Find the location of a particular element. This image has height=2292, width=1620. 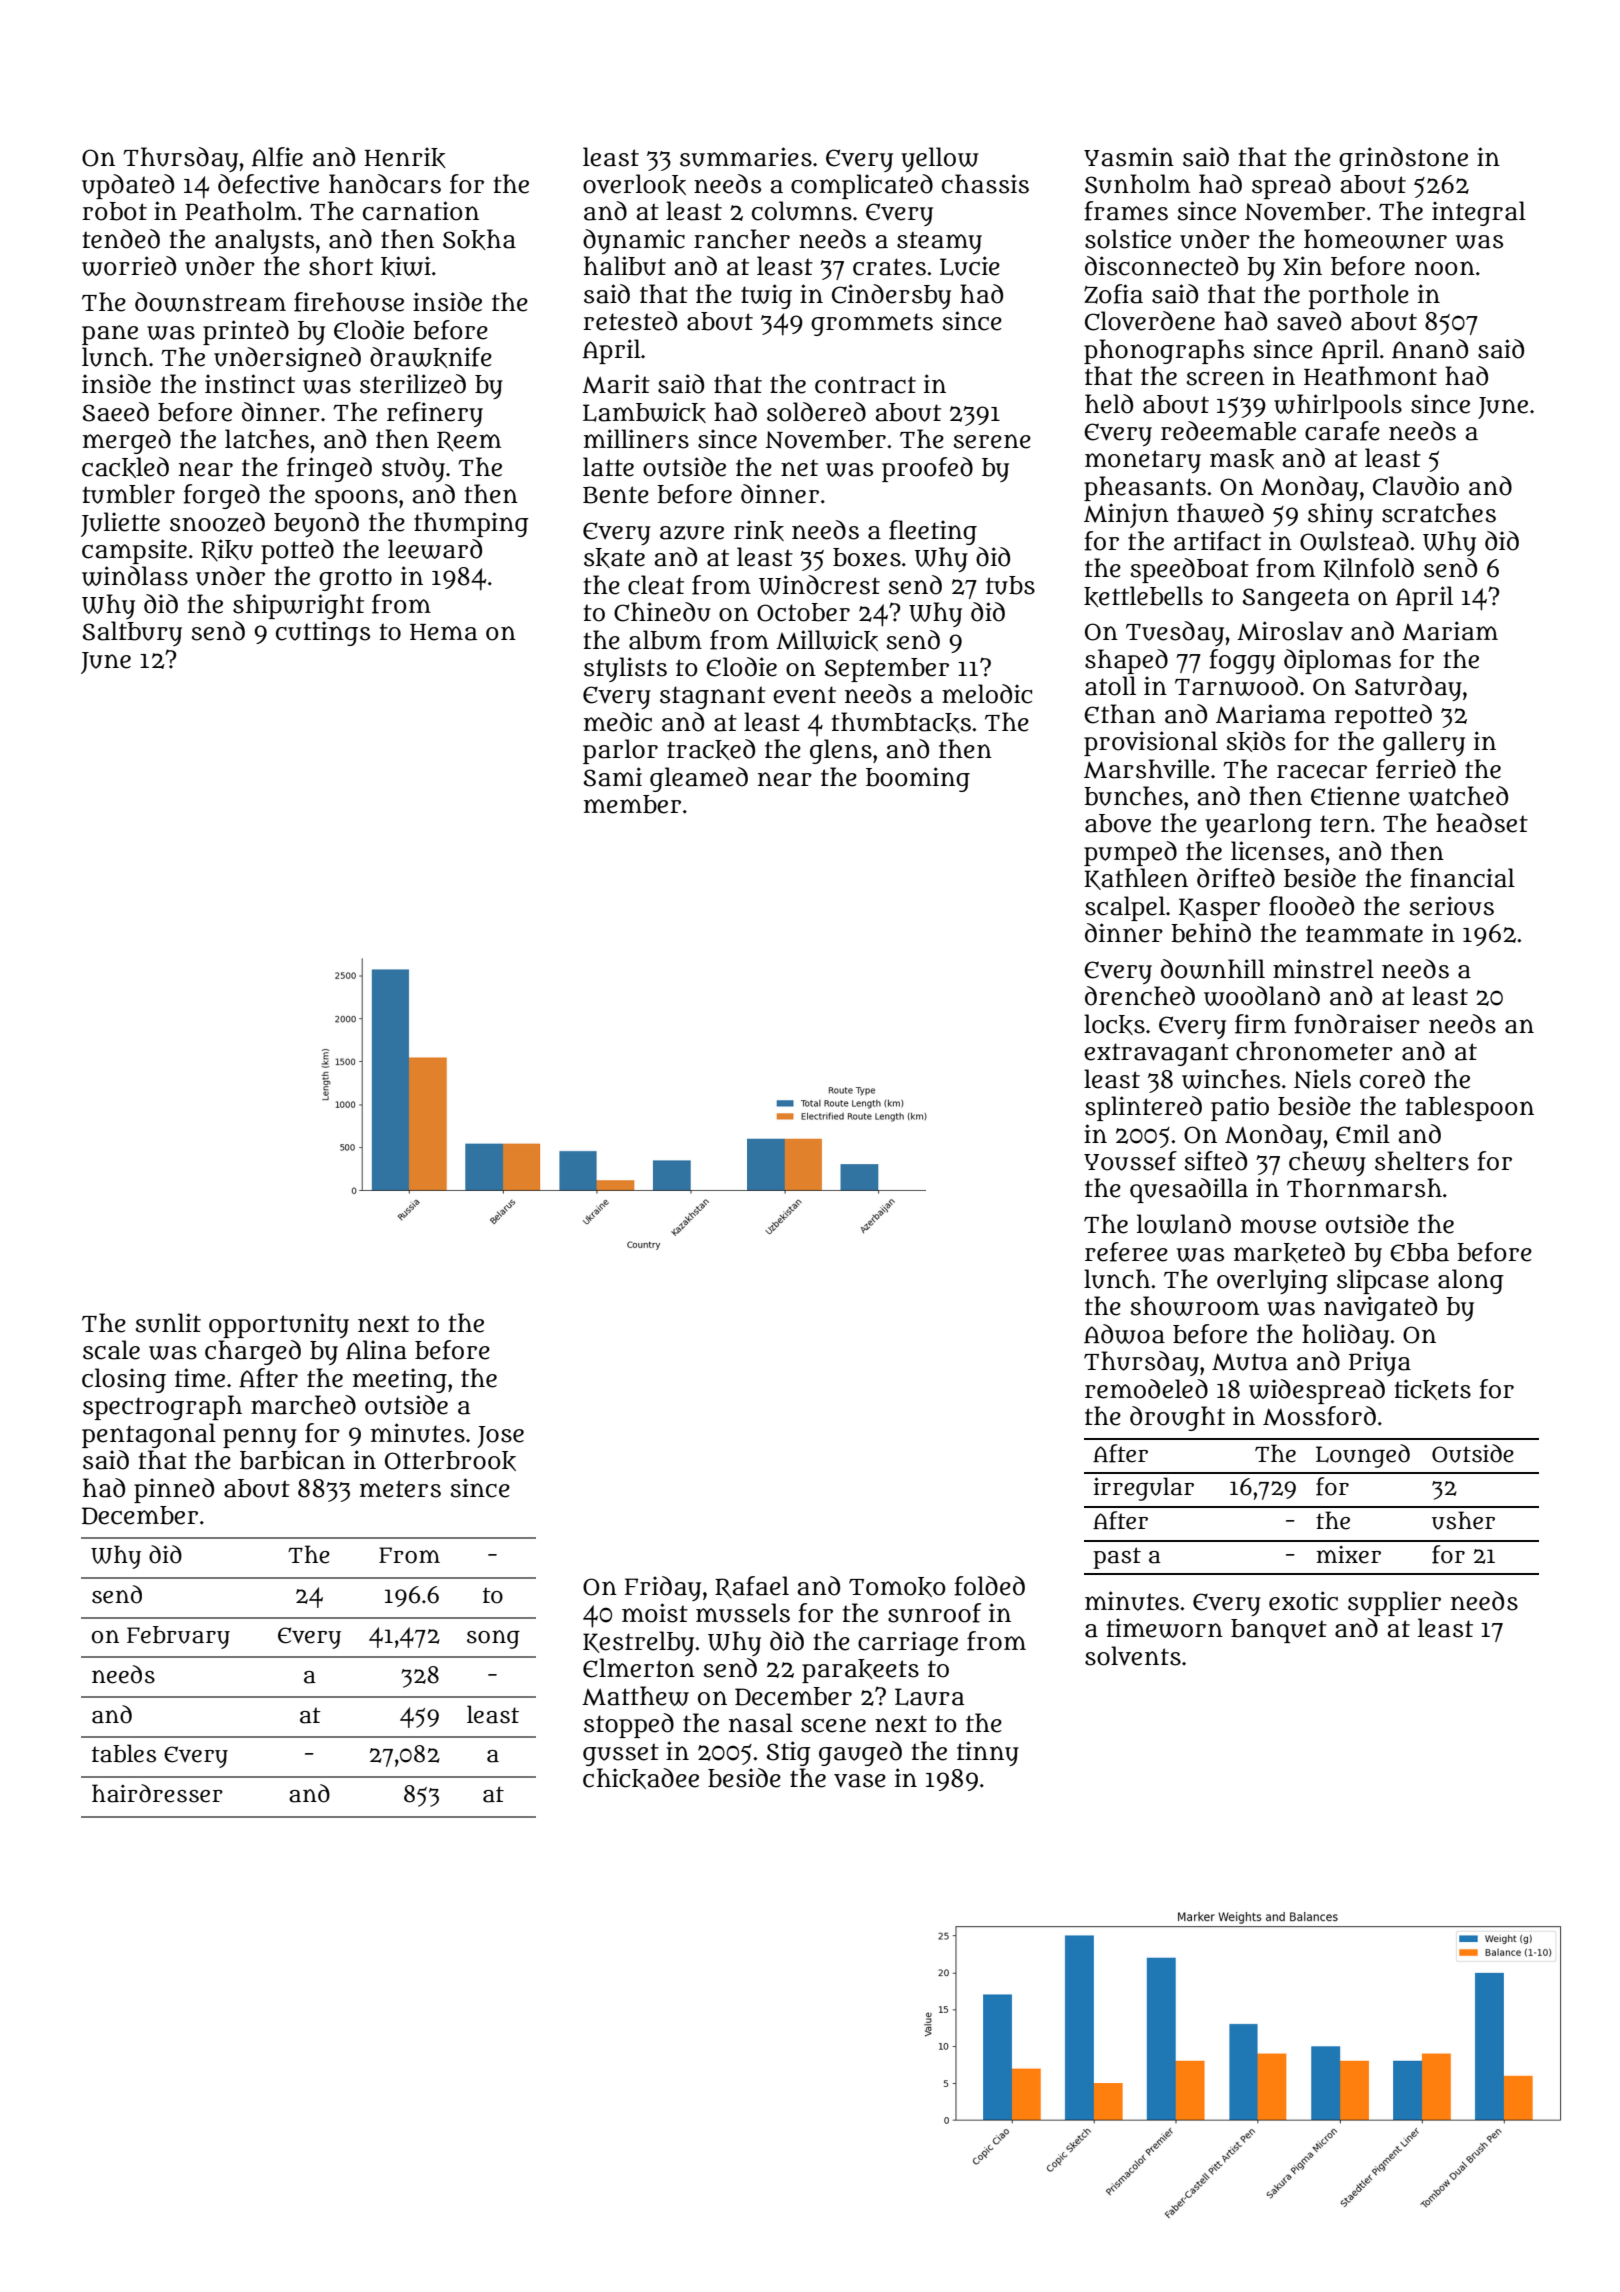

vase is located at coordinates (860, 1781).
